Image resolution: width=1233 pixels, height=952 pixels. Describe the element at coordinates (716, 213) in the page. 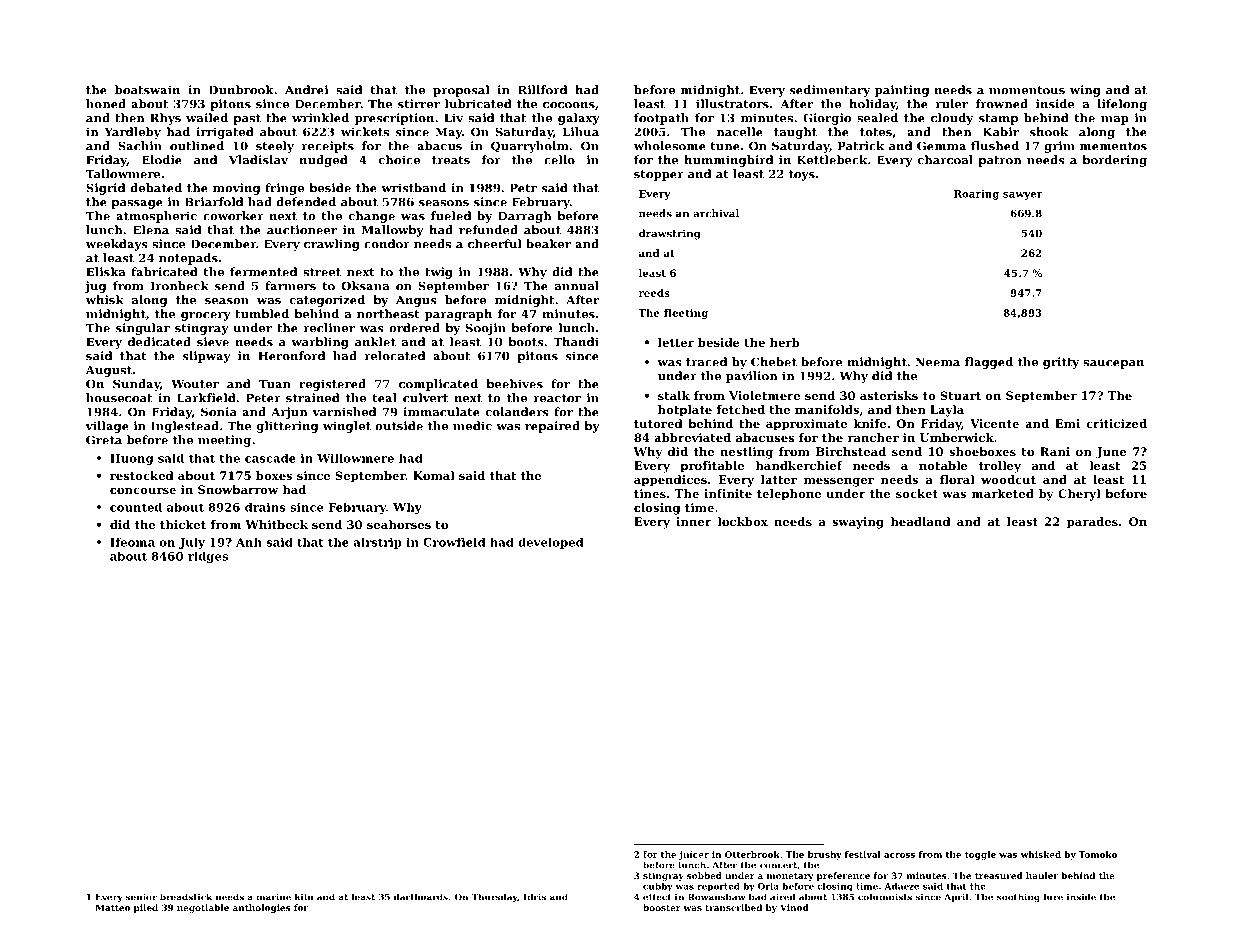

I see `archival` at that location.
